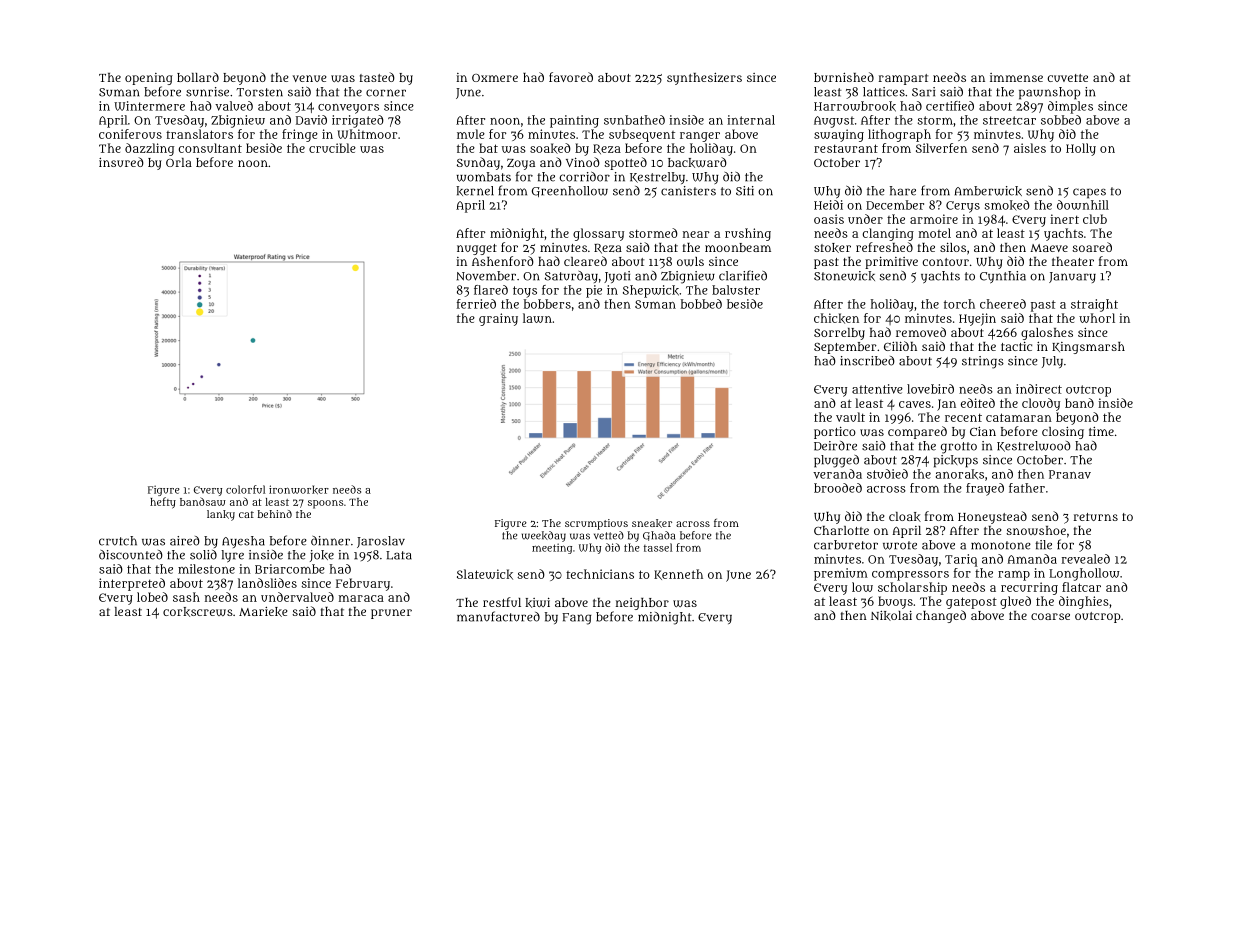  I want to click on mule, so click(471, 134).
